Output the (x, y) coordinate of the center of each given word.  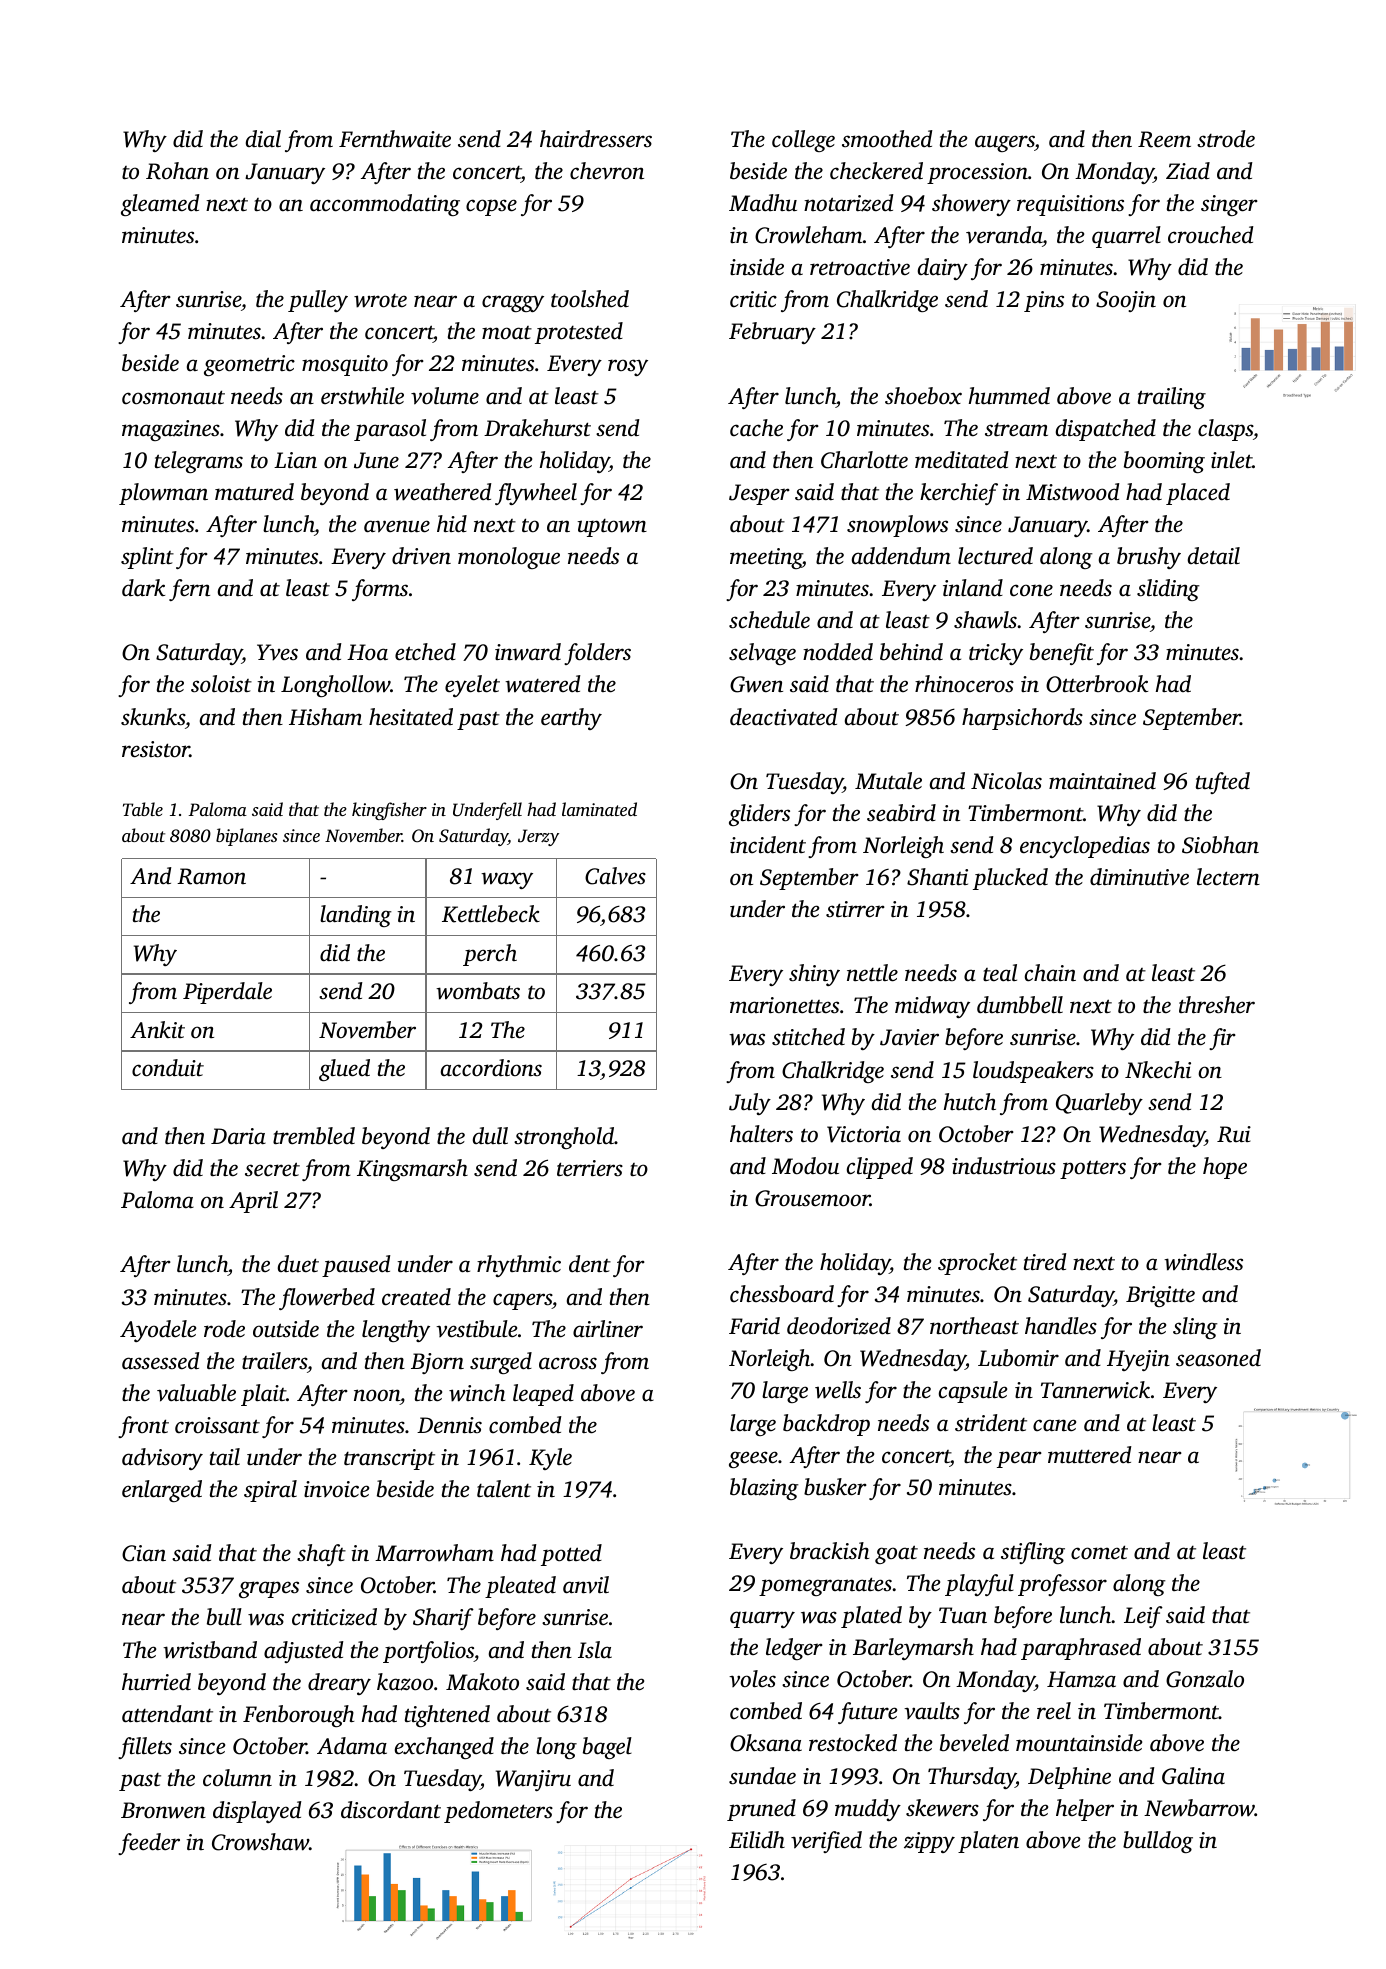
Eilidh (757, 1839)
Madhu (763, 203)
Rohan (177, 171)
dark (143, 588)
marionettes (784, 1005)
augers (1005, 143)
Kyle (550, 1459)
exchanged (444, 1748)
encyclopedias (1085, 847)
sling (1195, 1328)
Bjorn (437, 1363)
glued (344, 1070)
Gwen (756, 684)
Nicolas (1006, 781)
